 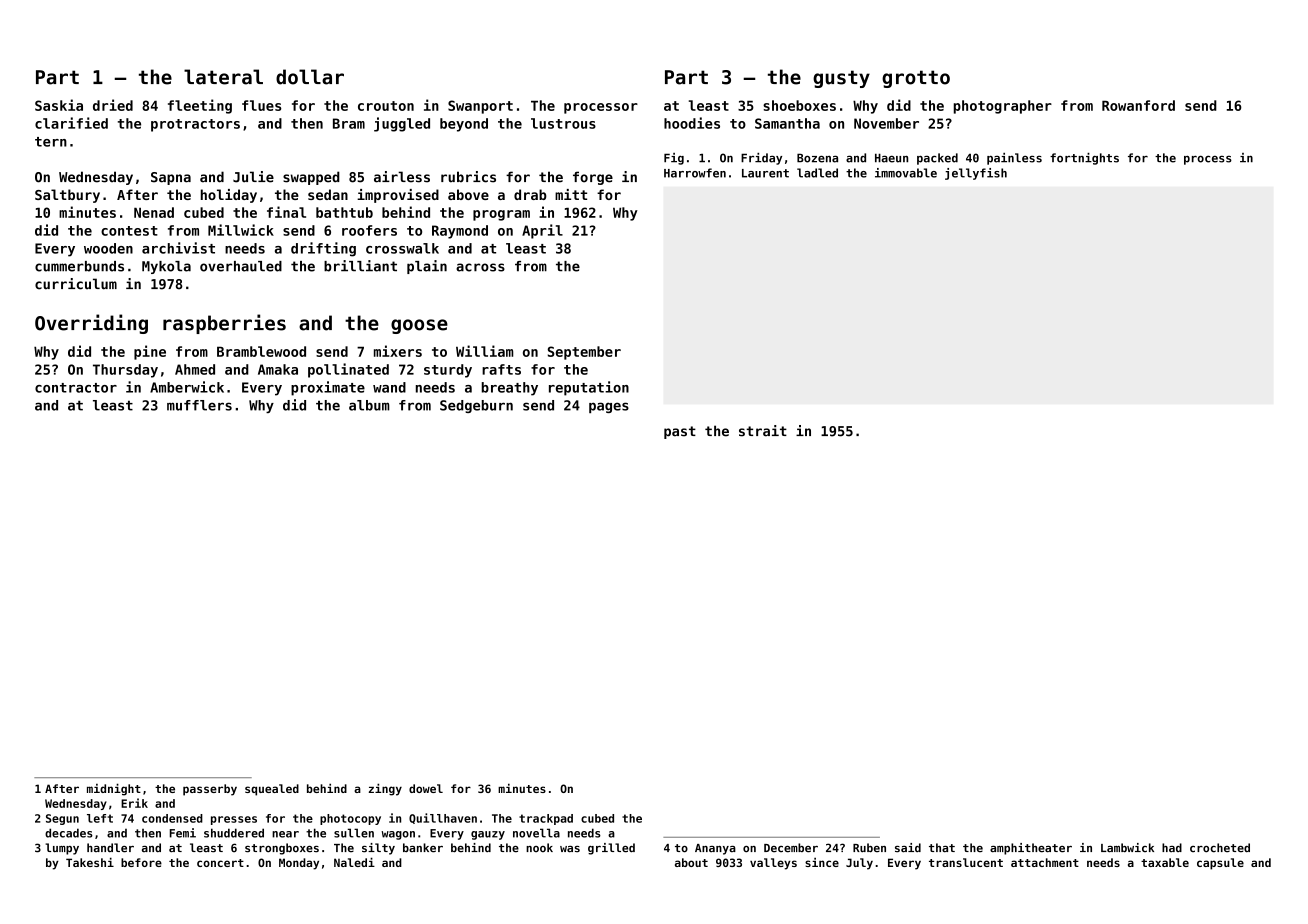 I want to click on September, so click(x=584, y=353).
